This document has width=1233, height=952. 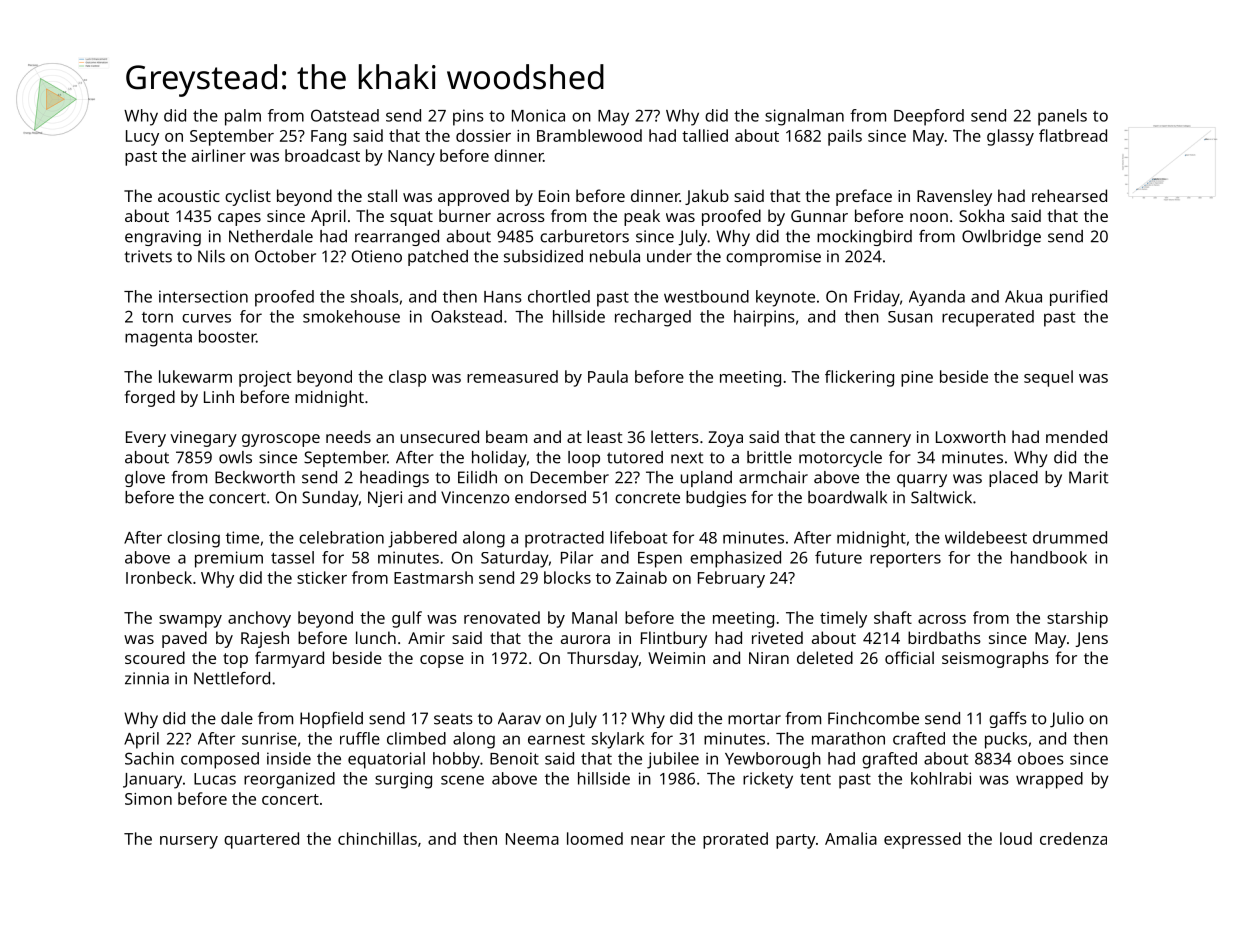 What do you see at coordinates (1091, 639) in the document?
I see `Jens` at bounding box center [1091, 639].
